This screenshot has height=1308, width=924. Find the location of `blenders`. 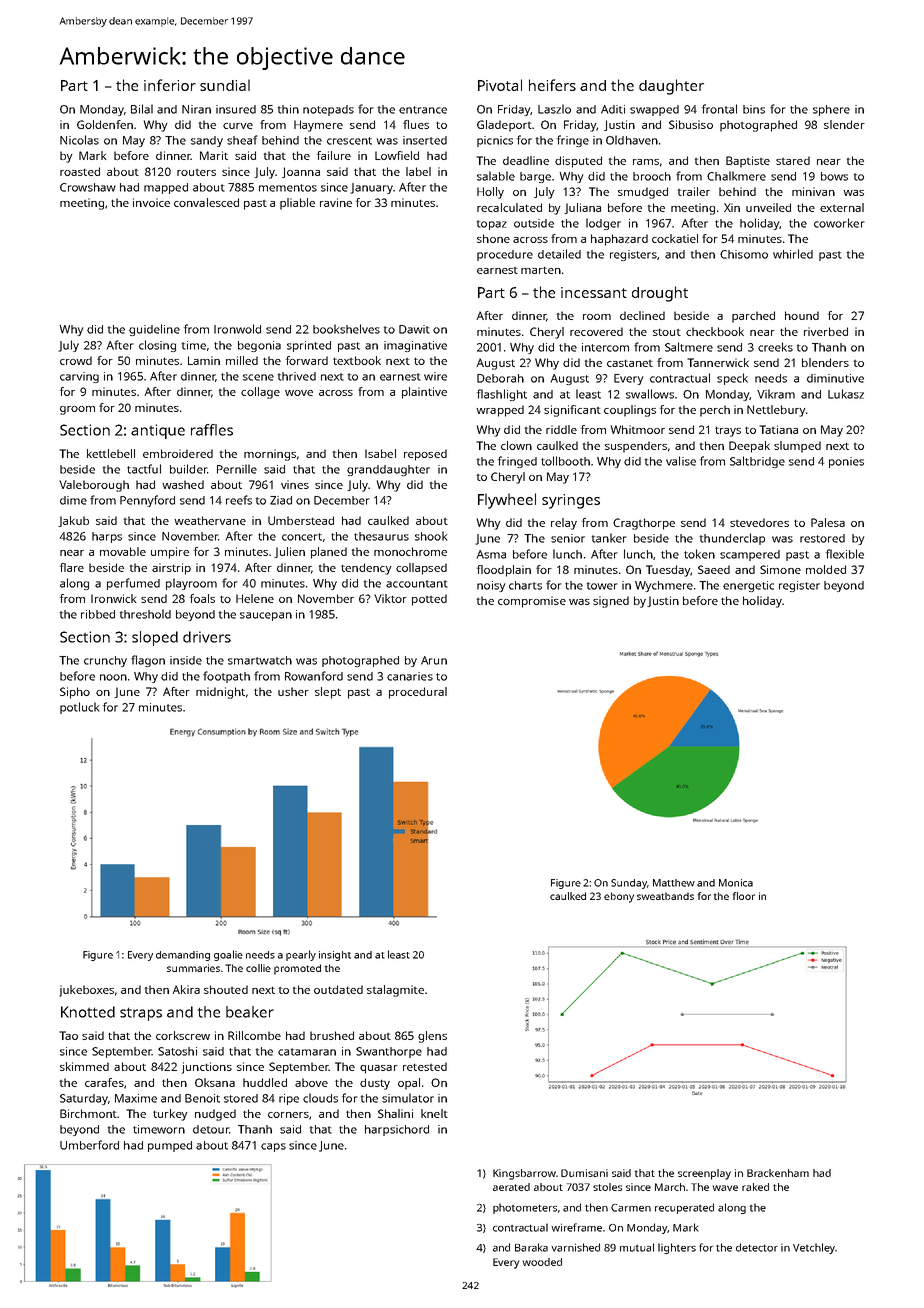

blenders is located at coordinates (825, 362).
